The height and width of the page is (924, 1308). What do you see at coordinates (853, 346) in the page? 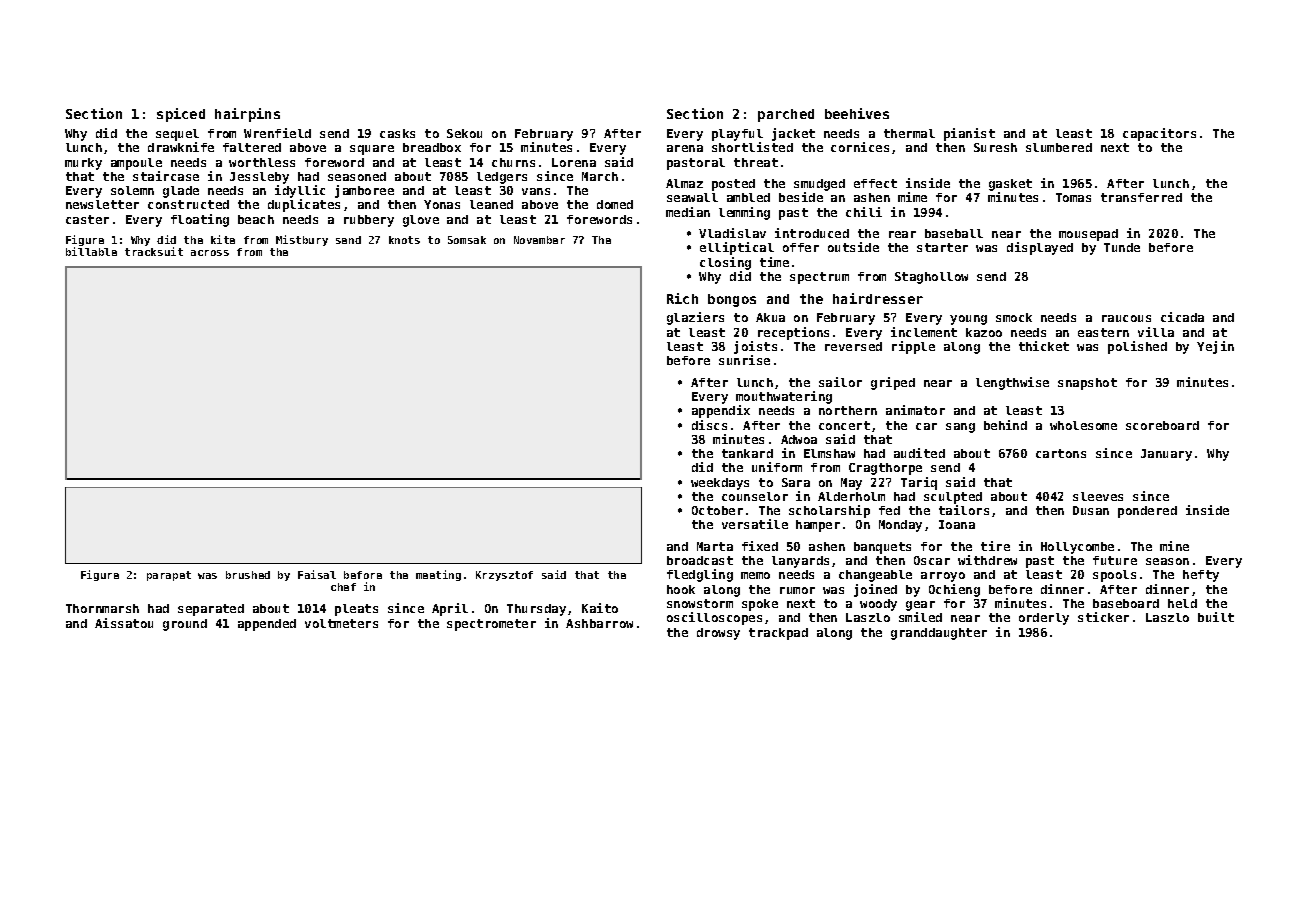
I see `reversed` at bounding box center [853, 346].
